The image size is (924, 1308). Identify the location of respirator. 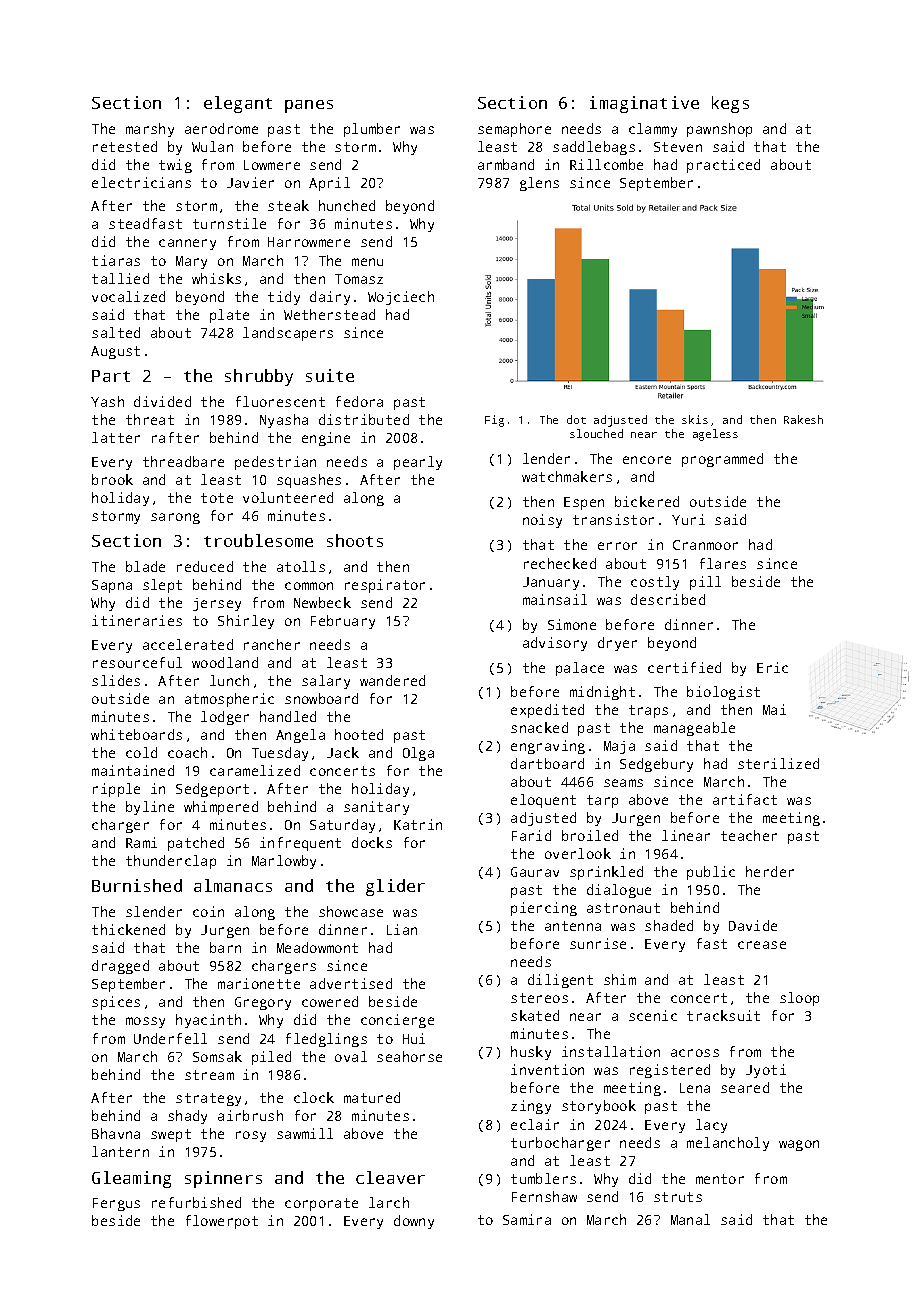
(385, 586).
